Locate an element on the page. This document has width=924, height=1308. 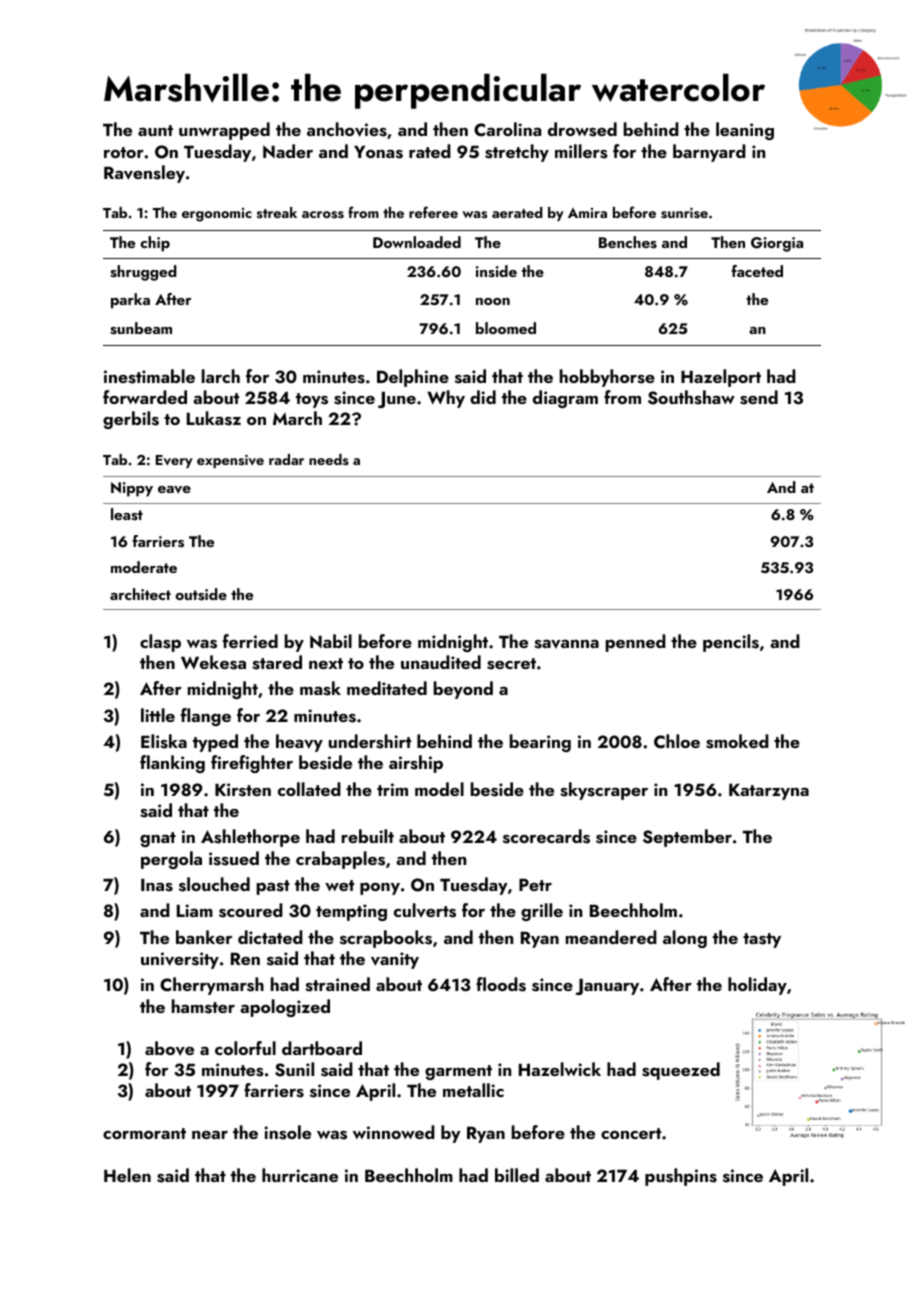
Inas is located at coordinates (157, 885).
